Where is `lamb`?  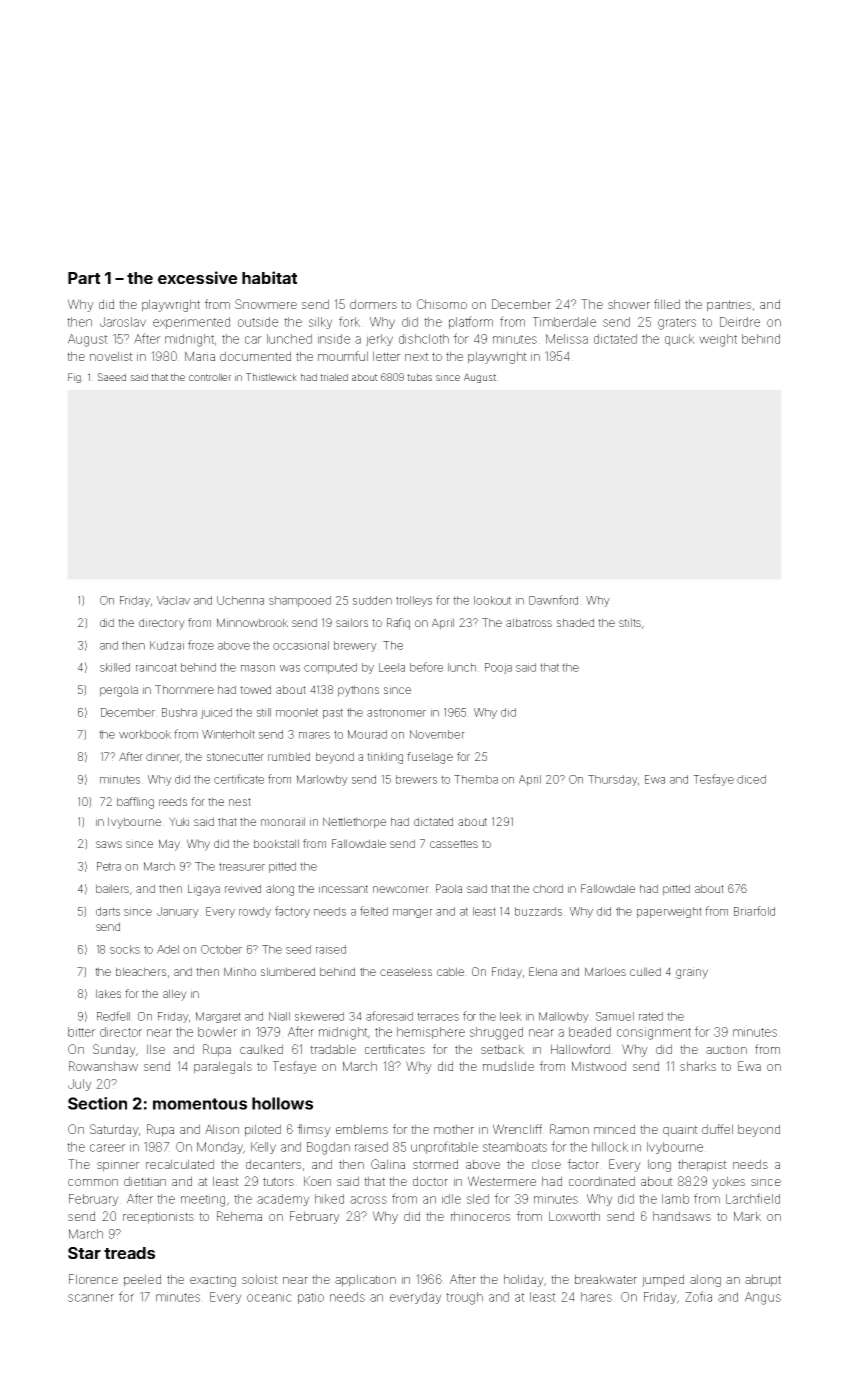
lamb is located at coordinates (675, 1199).
